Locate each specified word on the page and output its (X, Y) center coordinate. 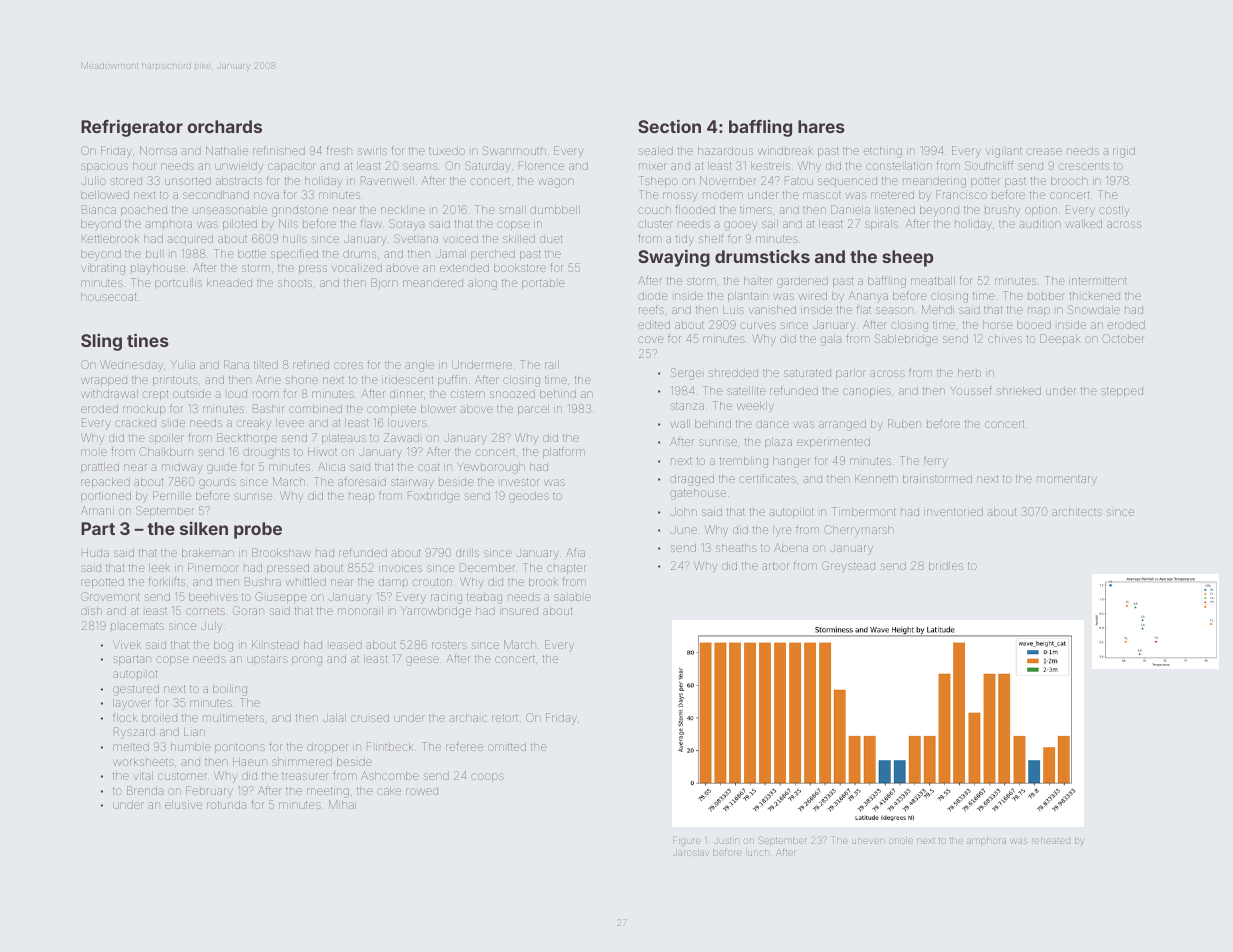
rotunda (226, 805)
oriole (901, 841)
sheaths (736, 548)
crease (1044, 151)
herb (969, 373)
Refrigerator (132, 128)
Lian (194, 732)
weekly (755, 407)
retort (505, 718)
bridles (946, 566)
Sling (101, 342)
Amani (97, 510)
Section (669, 126)
